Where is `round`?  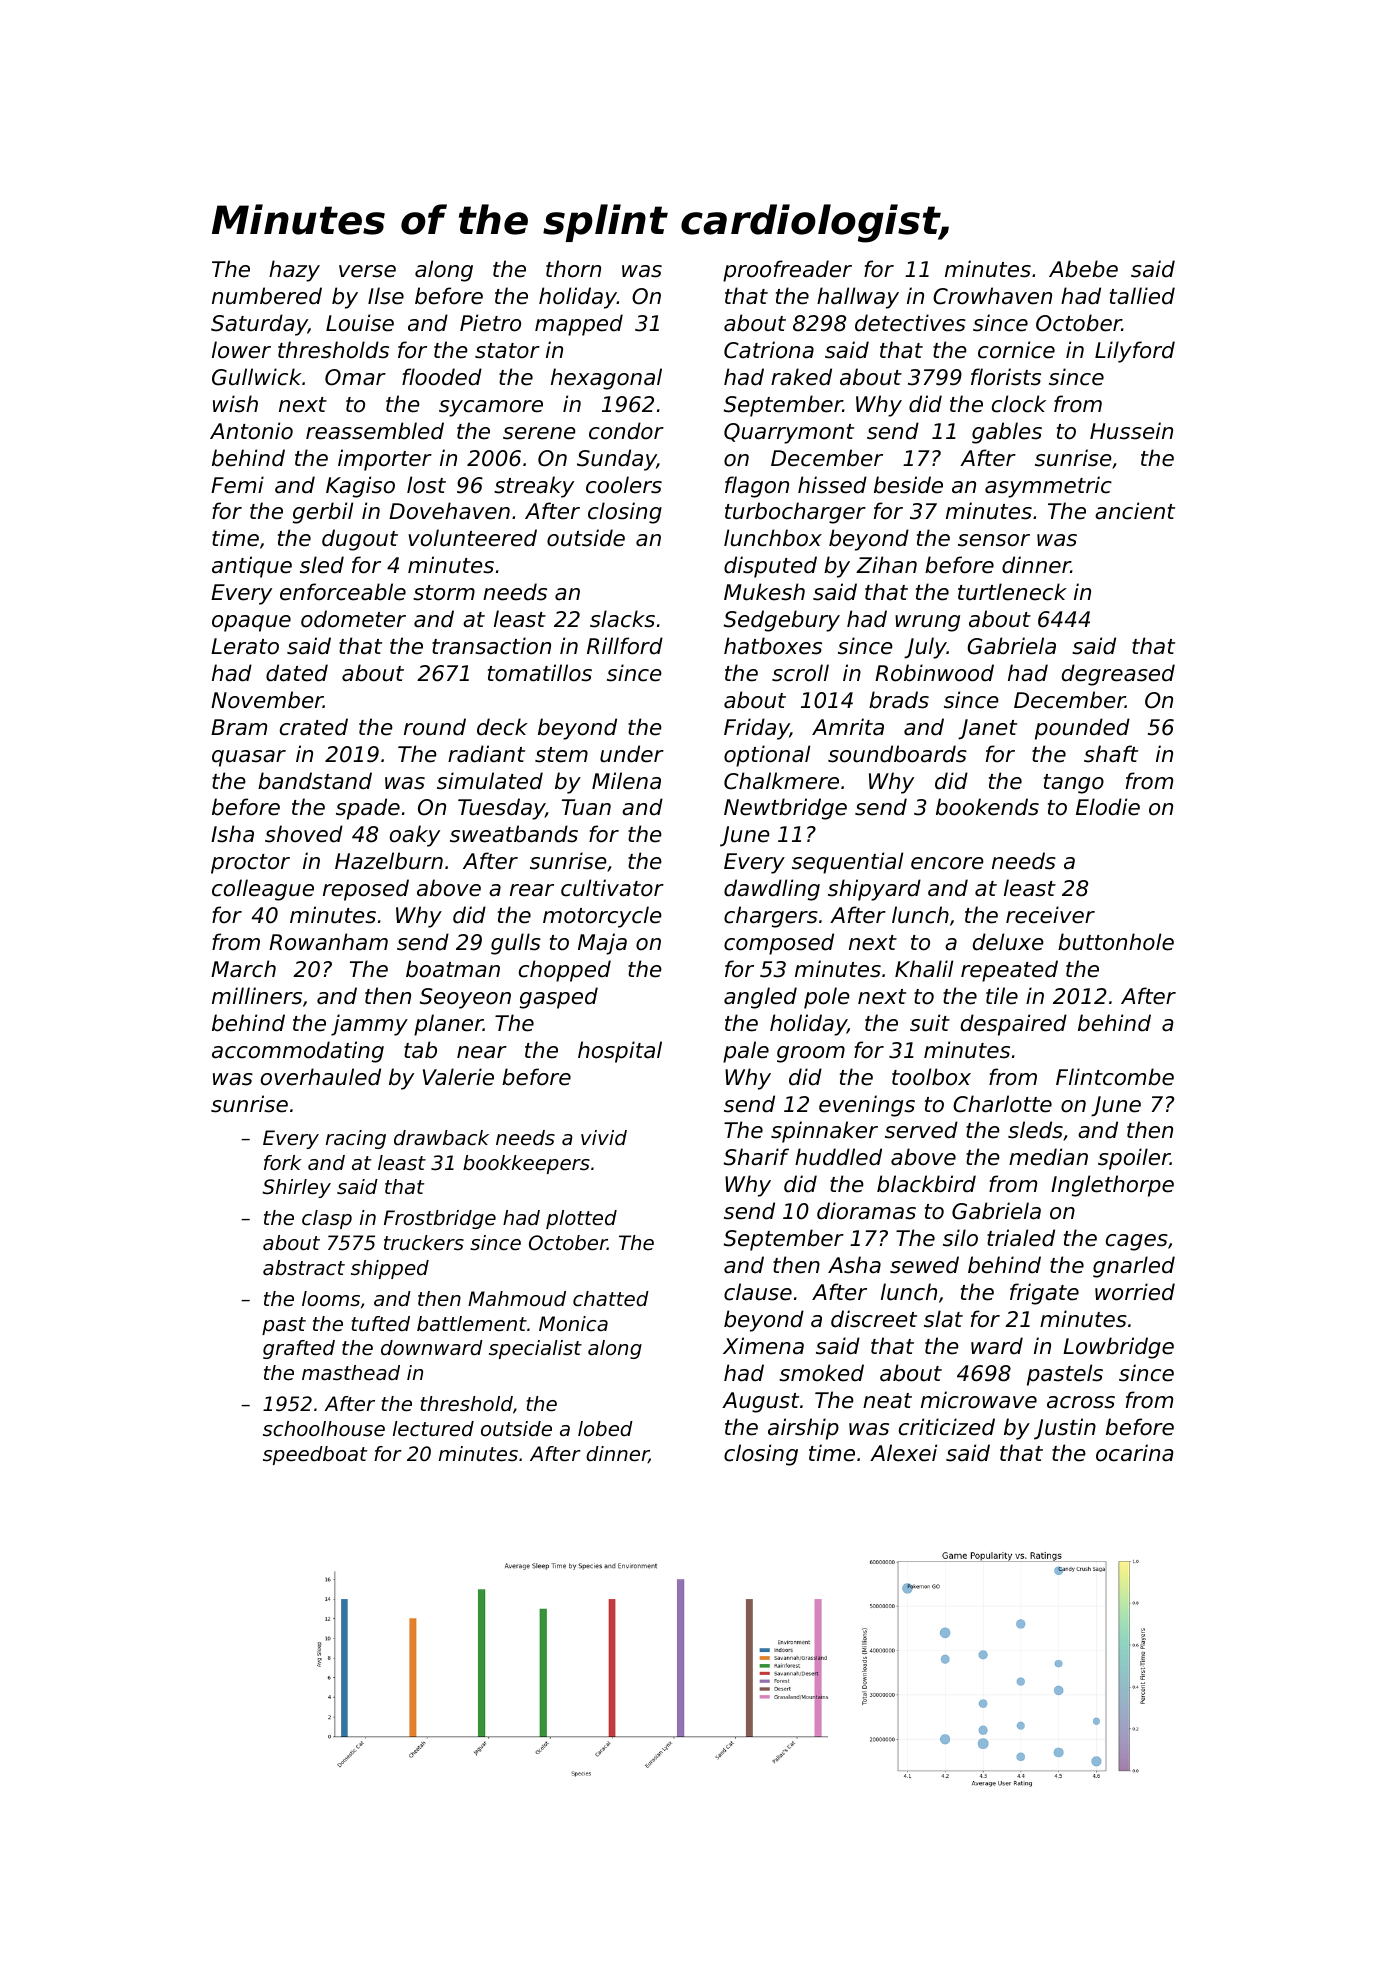 round is located at coordinates (435, 727).
